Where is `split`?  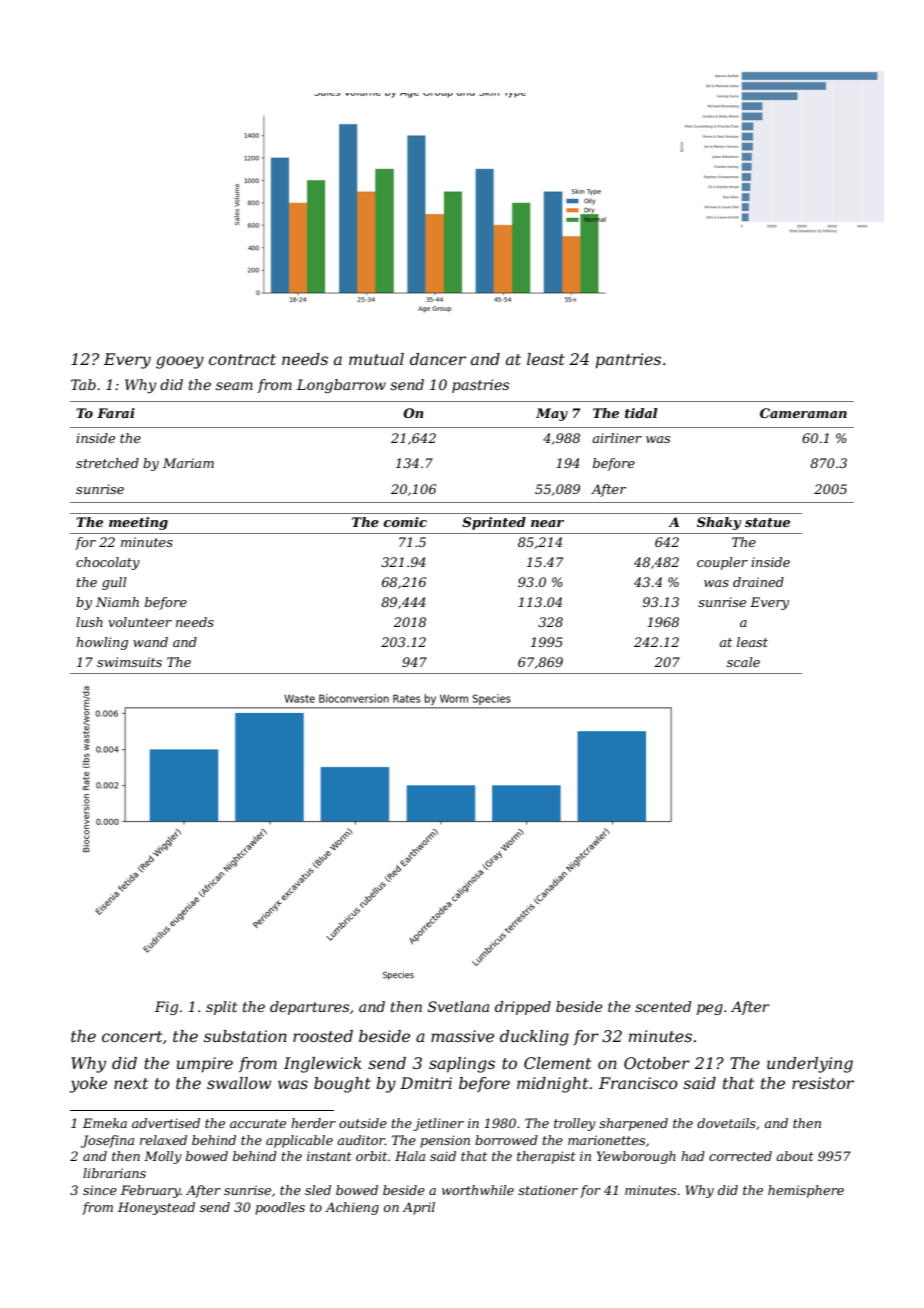
split is located at coordinates (221, 1008).
